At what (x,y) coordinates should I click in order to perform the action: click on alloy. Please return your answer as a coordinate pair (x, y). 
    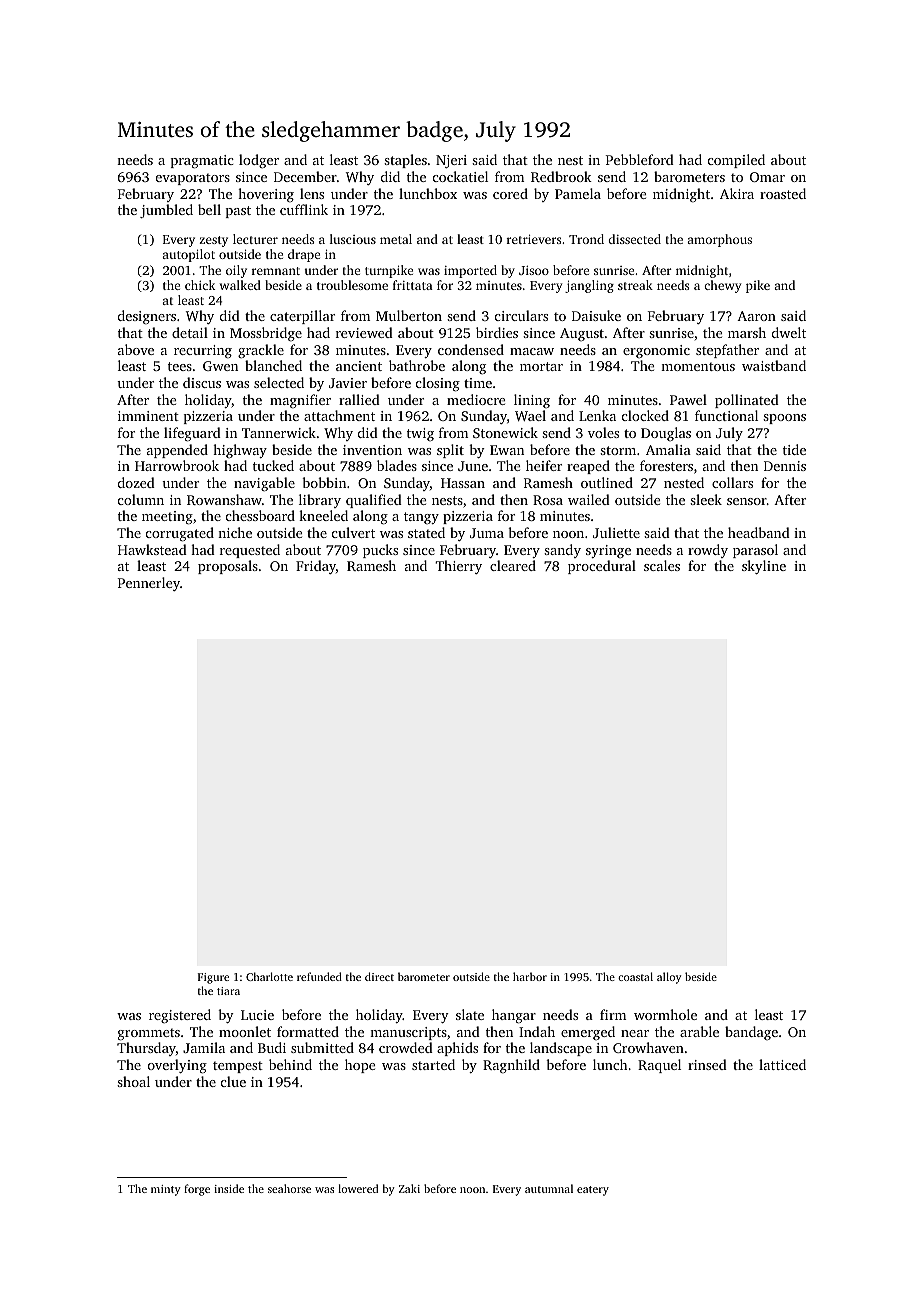
    Looking at the image, I should click on (669, 978).
